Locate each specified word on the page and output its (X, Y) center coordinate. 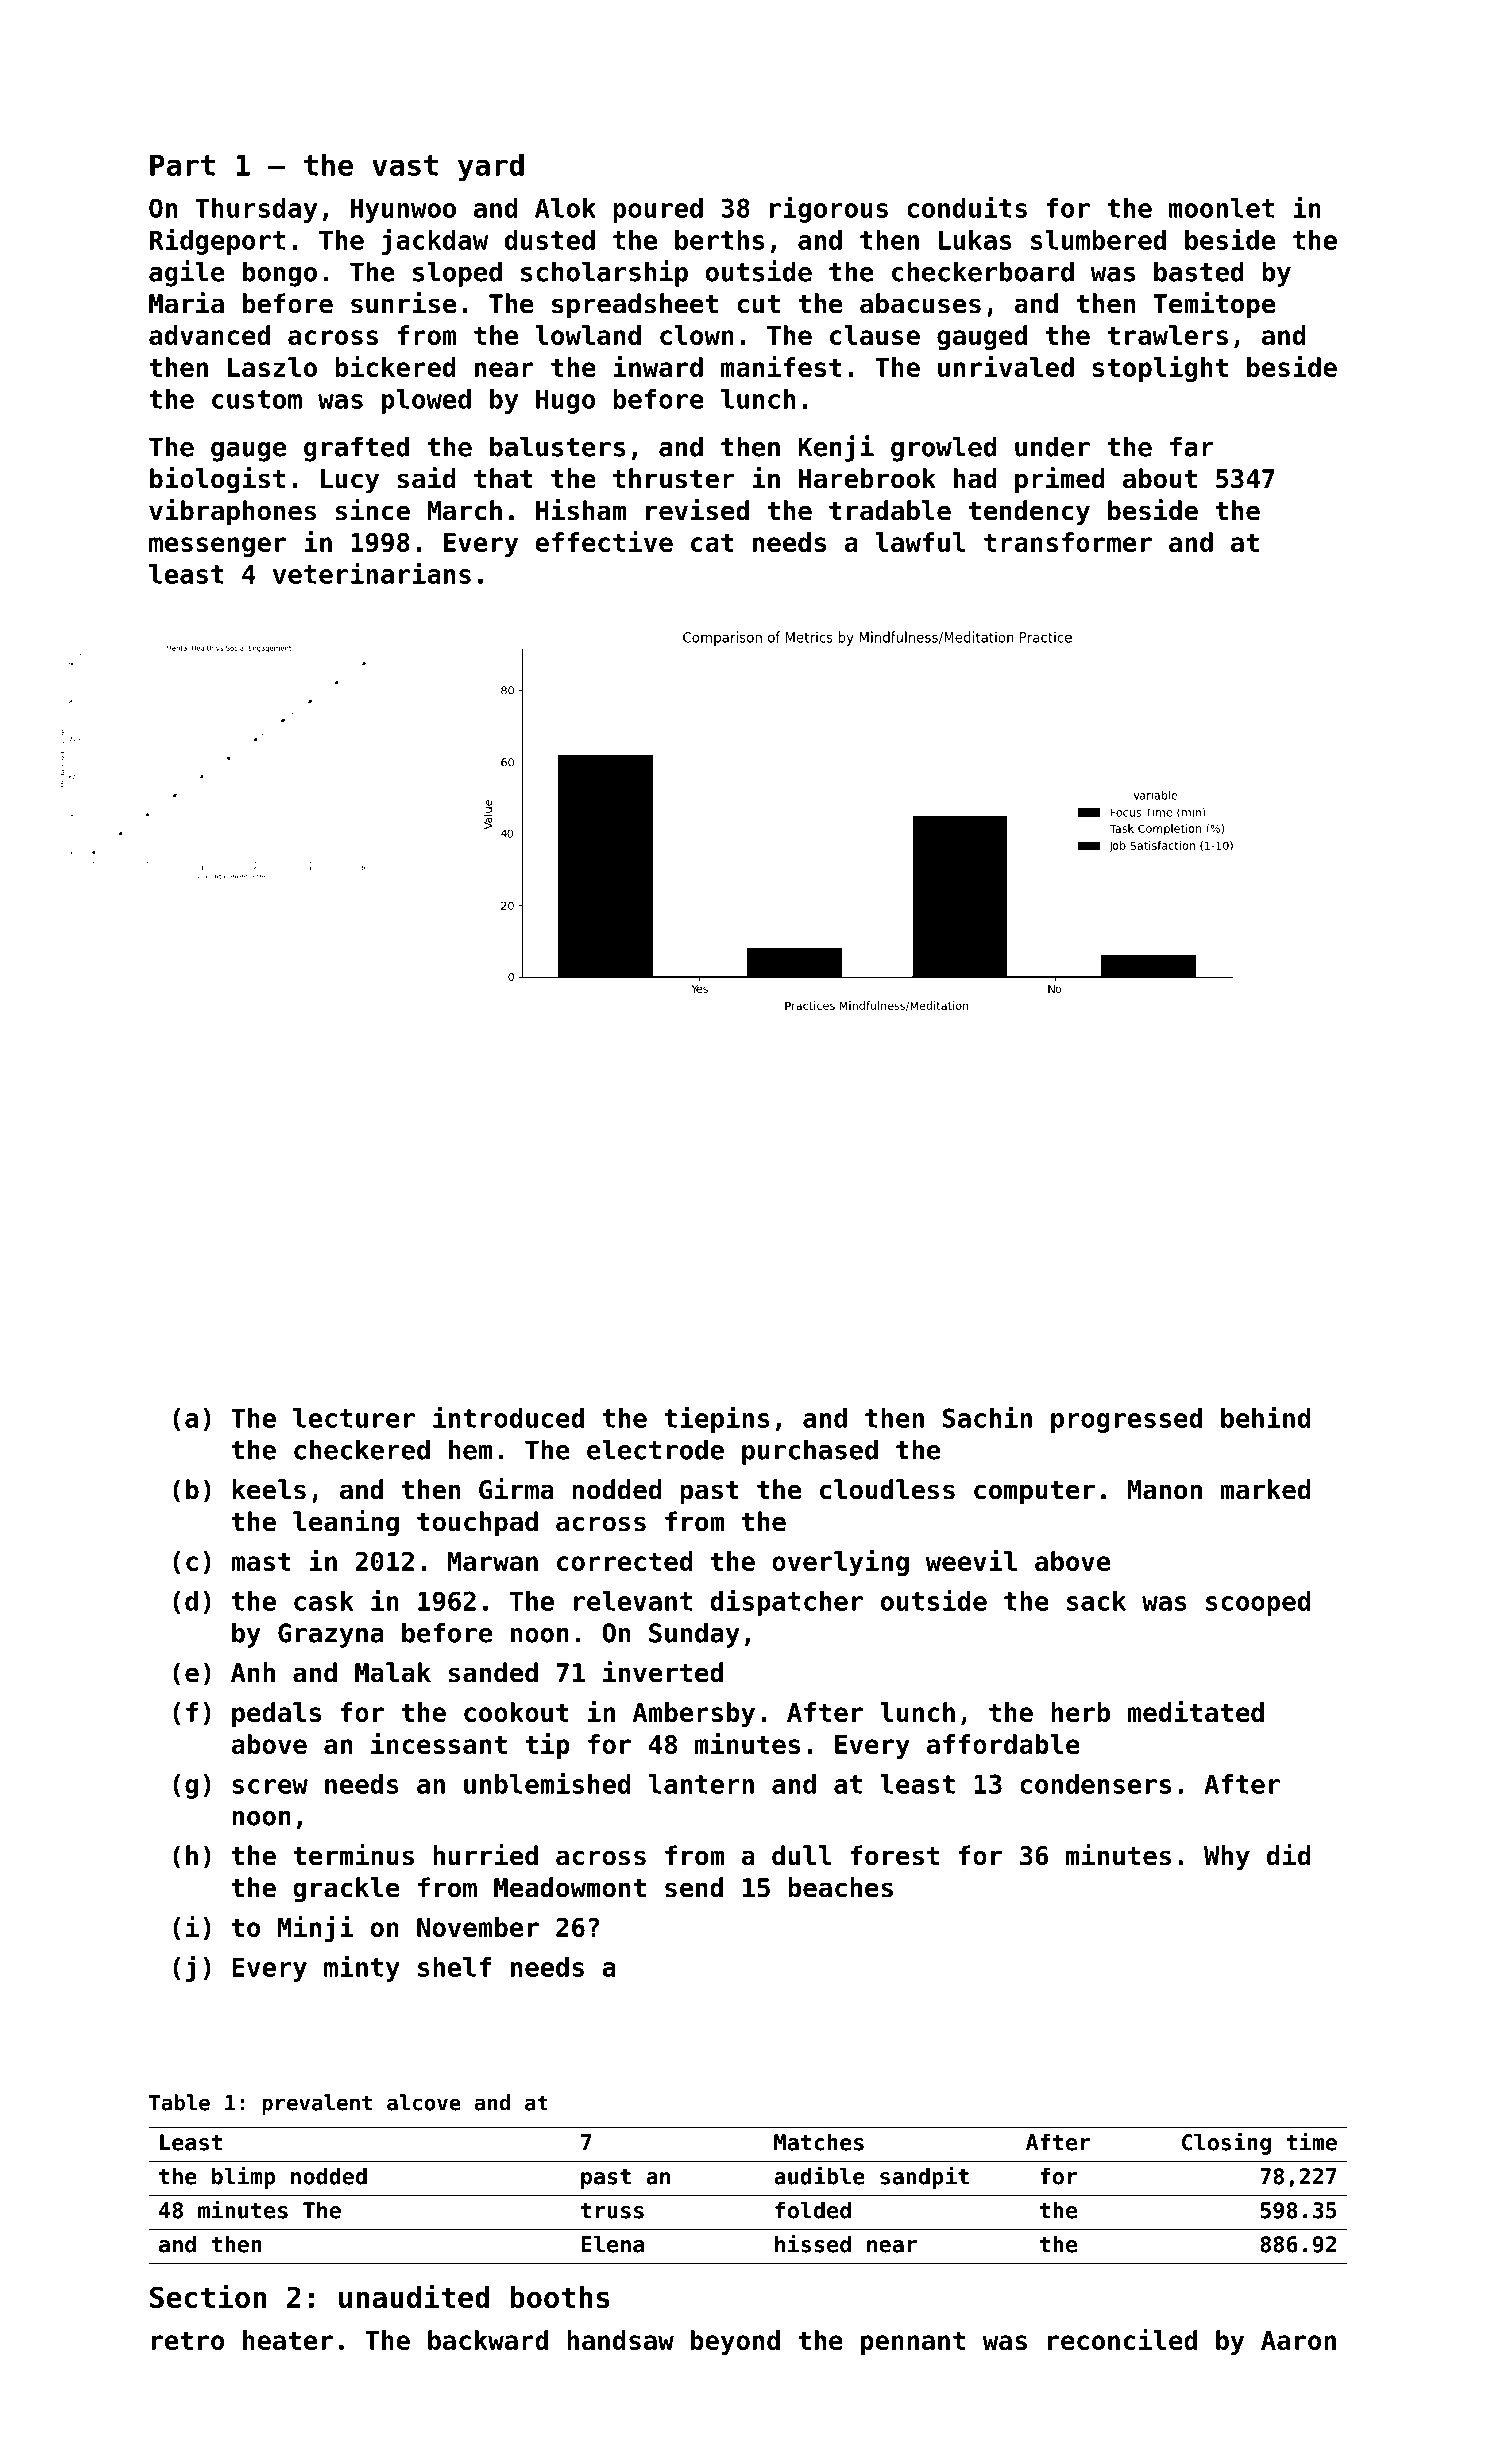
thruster (674, 478)
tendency (1029, 513)
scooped (1258, 1603)
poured (658, 210)
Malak (393, 1672)
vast (405, 165)
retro (188, 2340)
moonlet (1221, 208)
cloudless (887, 1489)
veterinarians (372, 573)
